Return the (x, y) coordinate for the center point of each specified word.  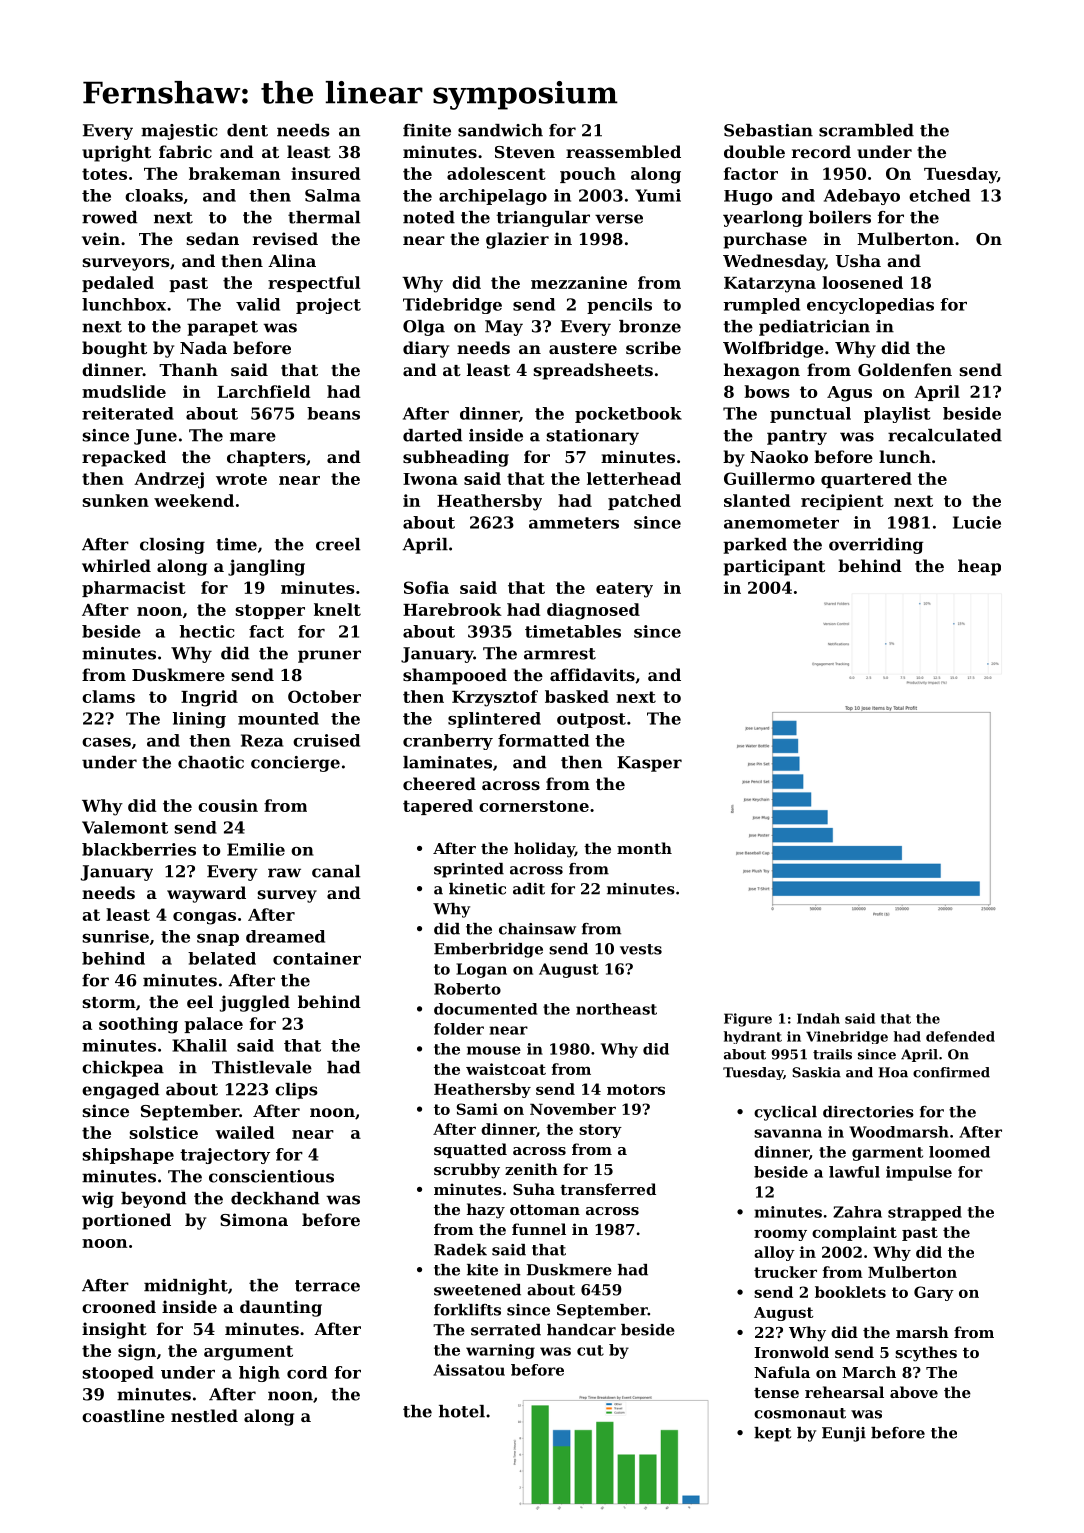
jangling (266, 567)
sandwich (500, 130)
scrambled (866, 130)
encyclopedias (870, 306)
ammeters (574, 523)
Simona (254, 1219)
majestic (179, 132)
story (600, 1131)
